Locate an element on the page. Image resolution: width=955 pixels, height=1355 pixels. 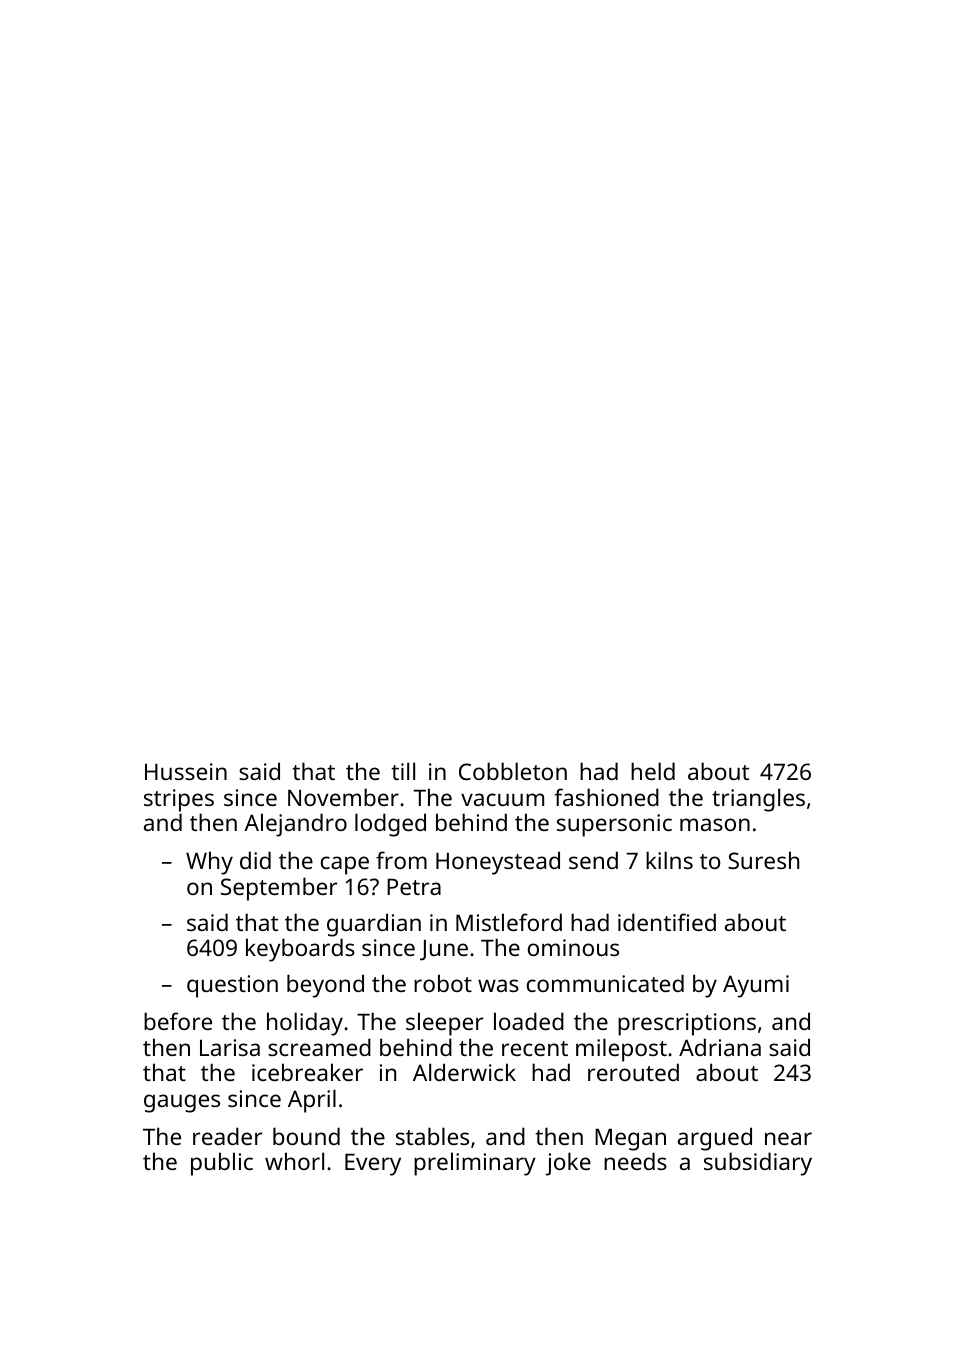
communicated is located at coordinates (605, 983).
